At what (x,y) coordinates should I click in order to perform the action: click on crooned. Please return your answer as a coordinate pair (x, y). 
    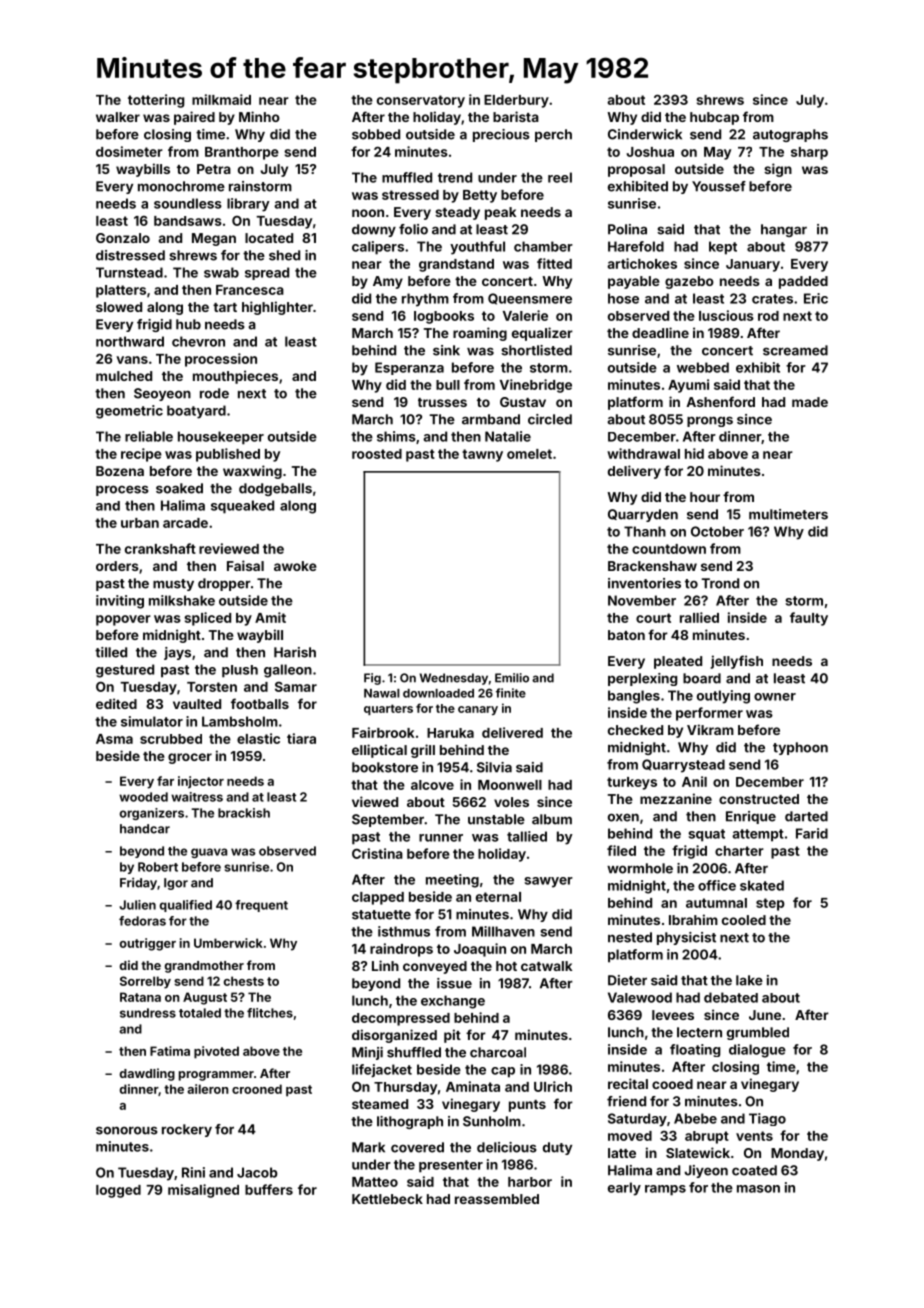
    Looking at the image, I should click on (257, 1089).
